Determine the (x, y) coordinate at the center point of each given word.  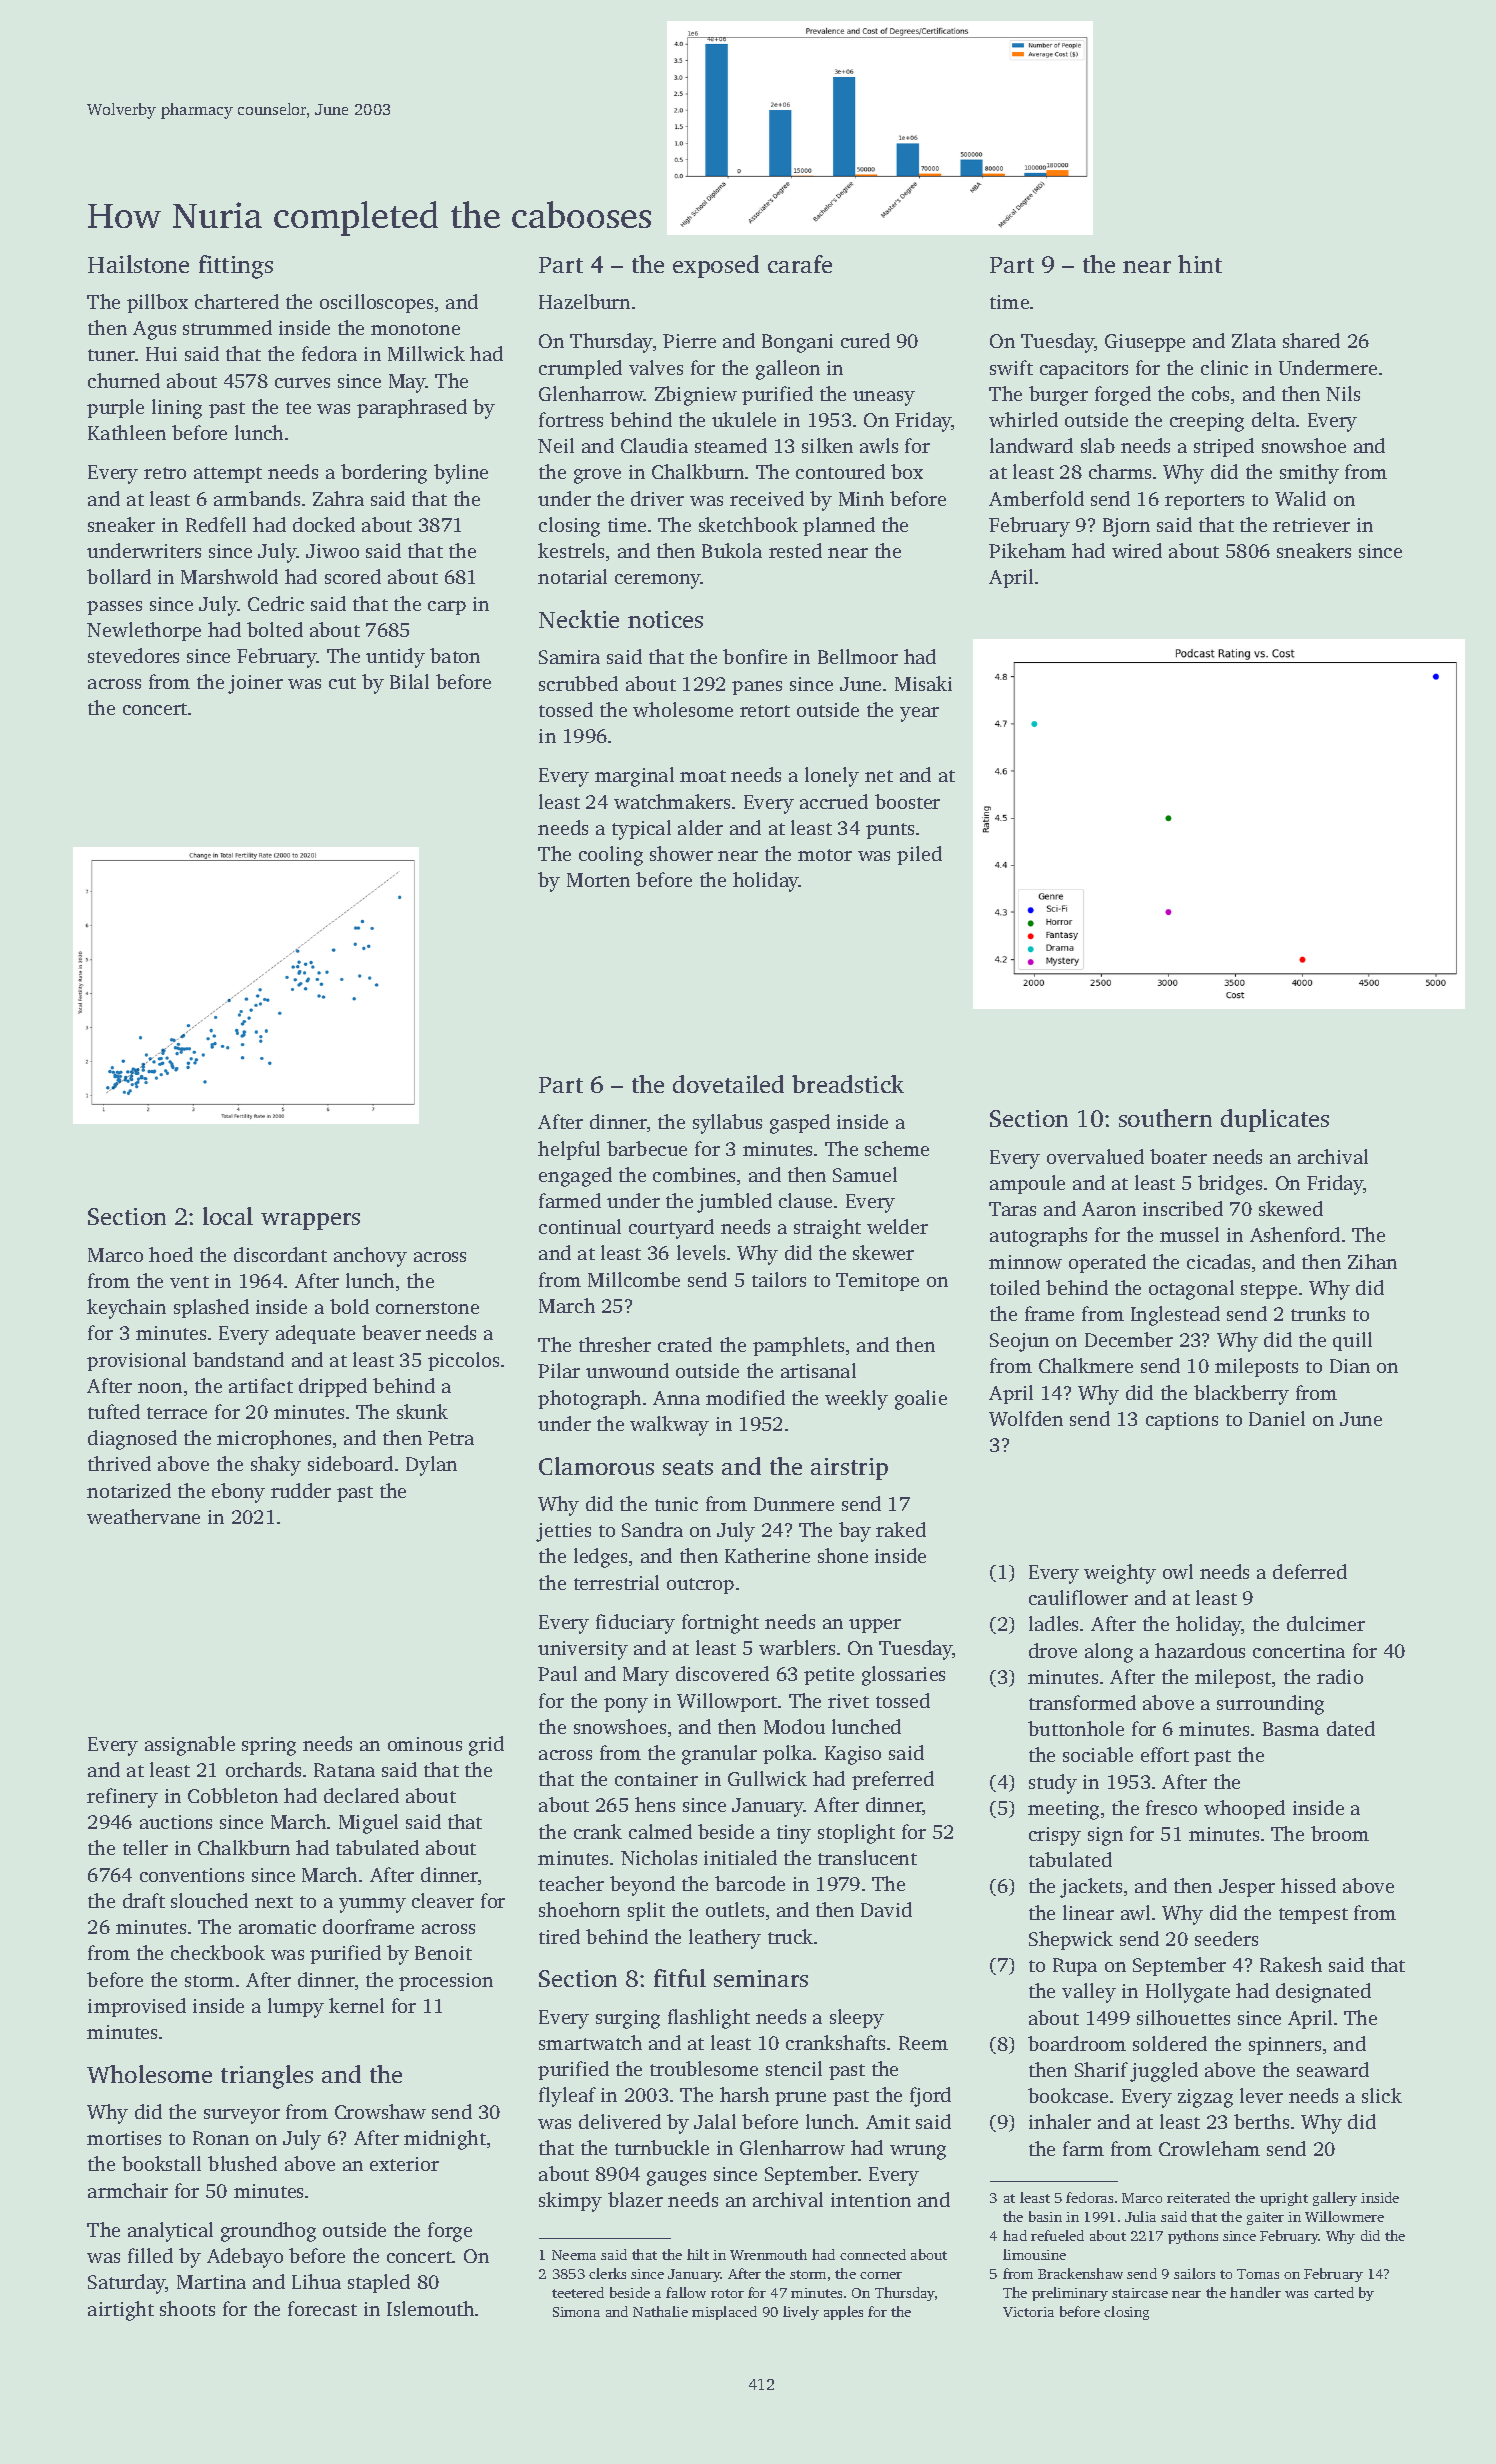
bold (349, 1306)
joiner (255, 684)
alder (700, 827)
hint (1200, 264)
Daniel (1277, 1418)
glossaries (903, 1676)
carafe (800, 264)
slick (1382, 2095)
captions (1182, 1421)
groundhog (268, 2232)
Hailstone (138, 264)
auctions (176, 1822)
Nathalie (660, 2311)
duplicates (1275, 1120)
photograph (589, 1400)
